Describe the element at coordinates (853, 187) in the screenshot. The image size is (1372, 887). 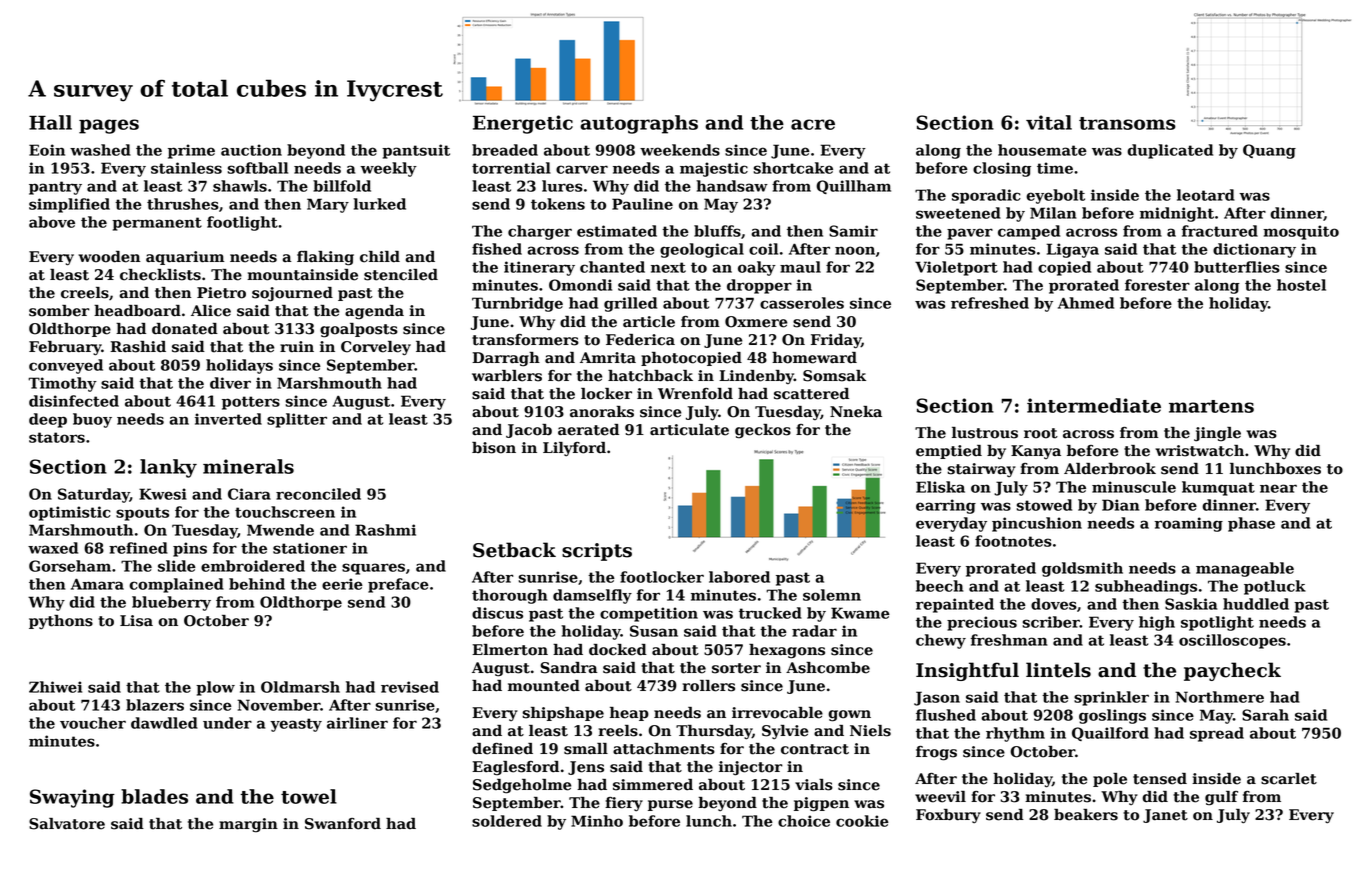
I see `Quillham` at that location.
